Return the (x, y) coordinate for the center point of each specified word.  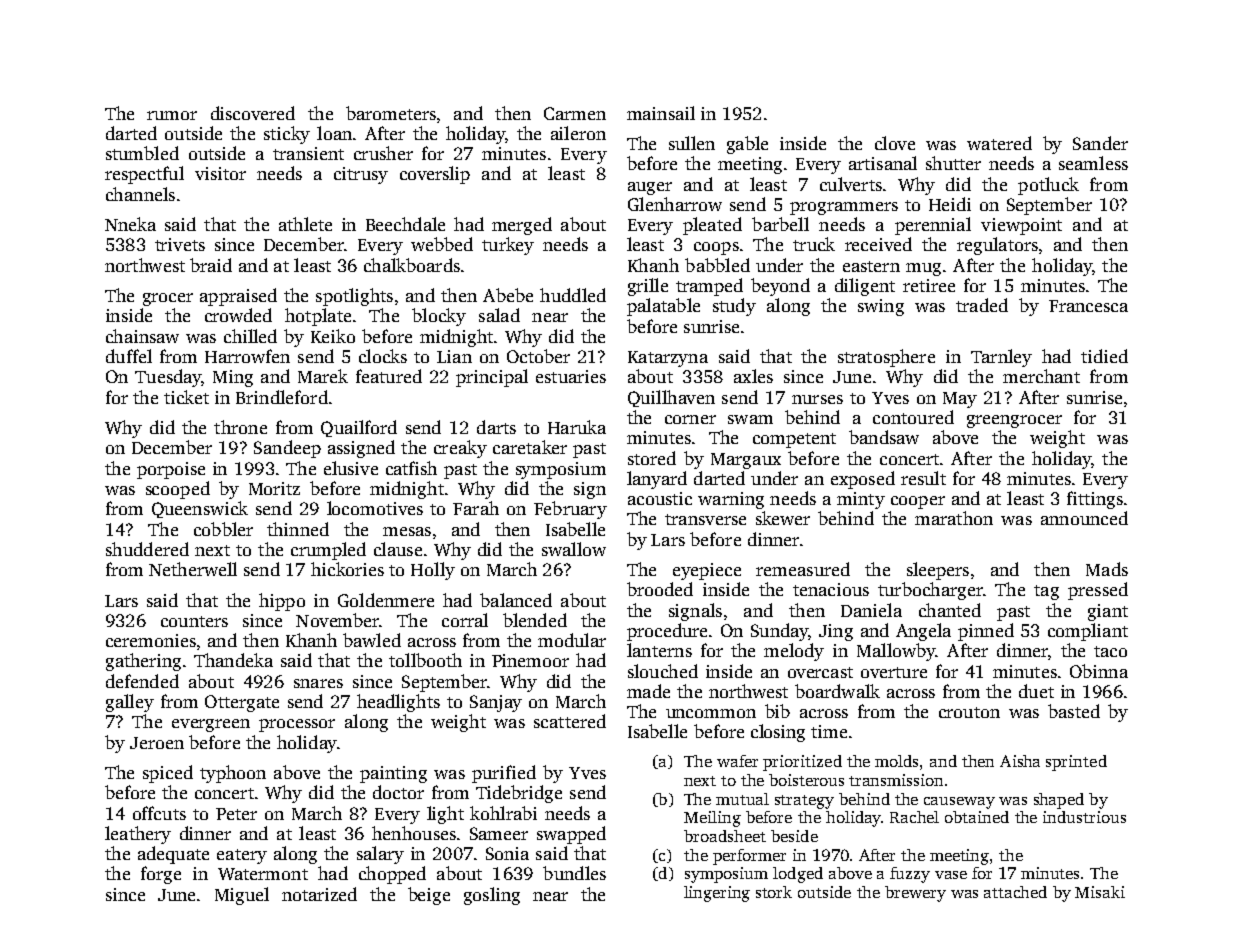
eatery (242, 856)
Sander (1100, 143)
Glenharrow (675, 204)
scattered (570, 721)
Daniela (871, 610)
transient (308, 153)
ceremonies (151, 640)
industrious (1084, 817)
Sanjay (496, 703)
